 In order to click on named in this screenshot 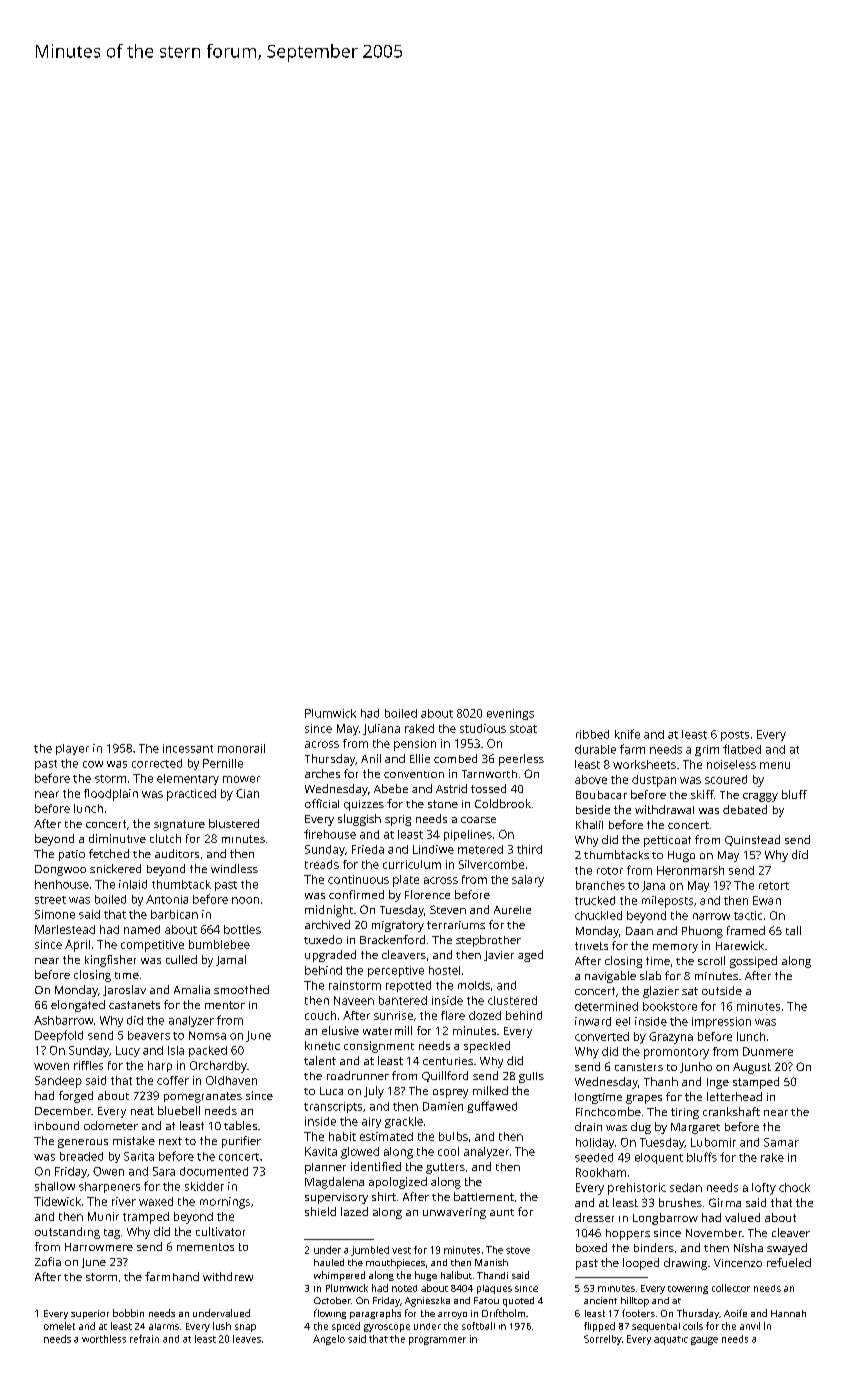, I will do `click(142, 929)`.
